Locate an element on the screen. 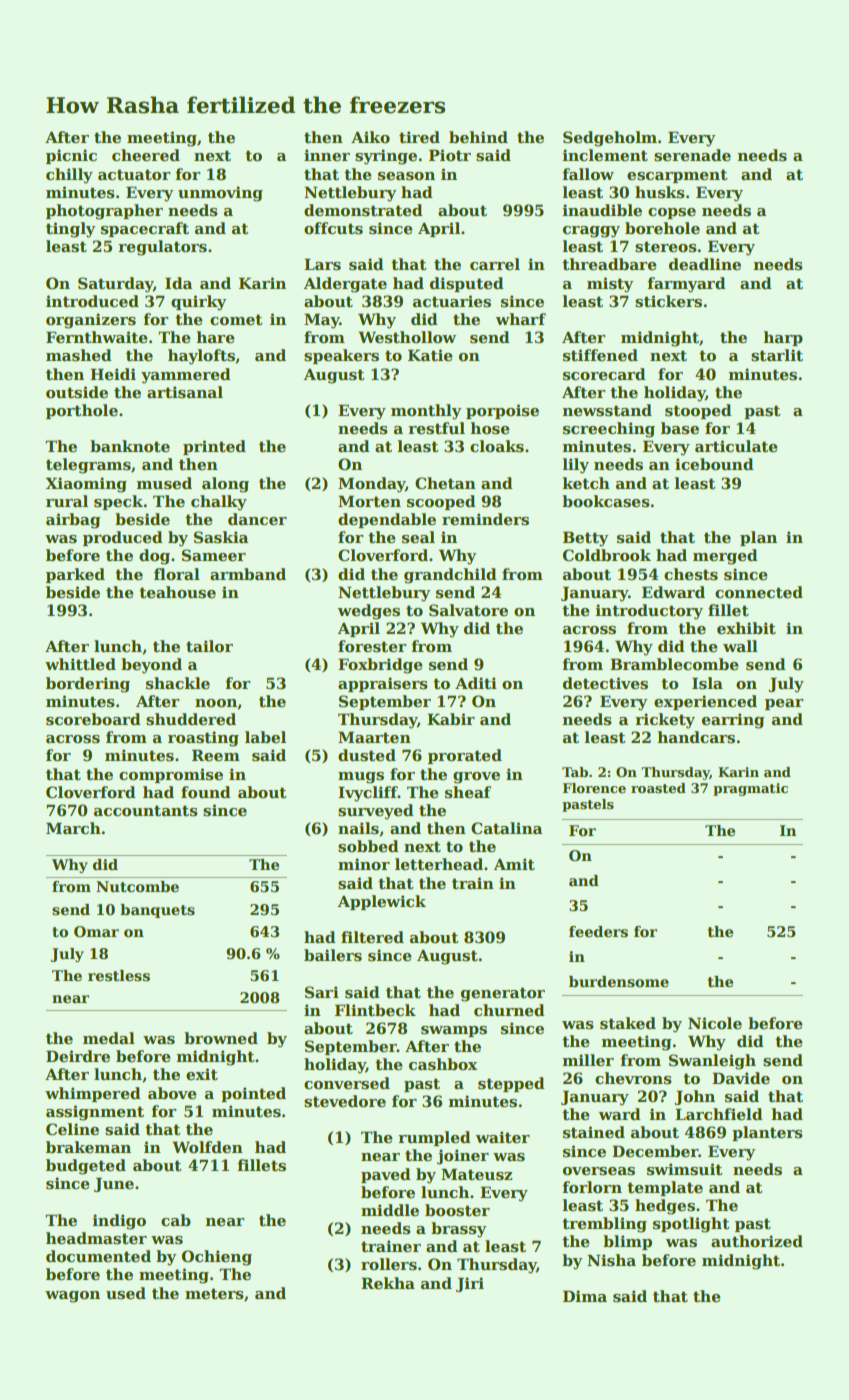 This screenshot has height=1400, width=849. Monday is located at coordinates (371, 485).
